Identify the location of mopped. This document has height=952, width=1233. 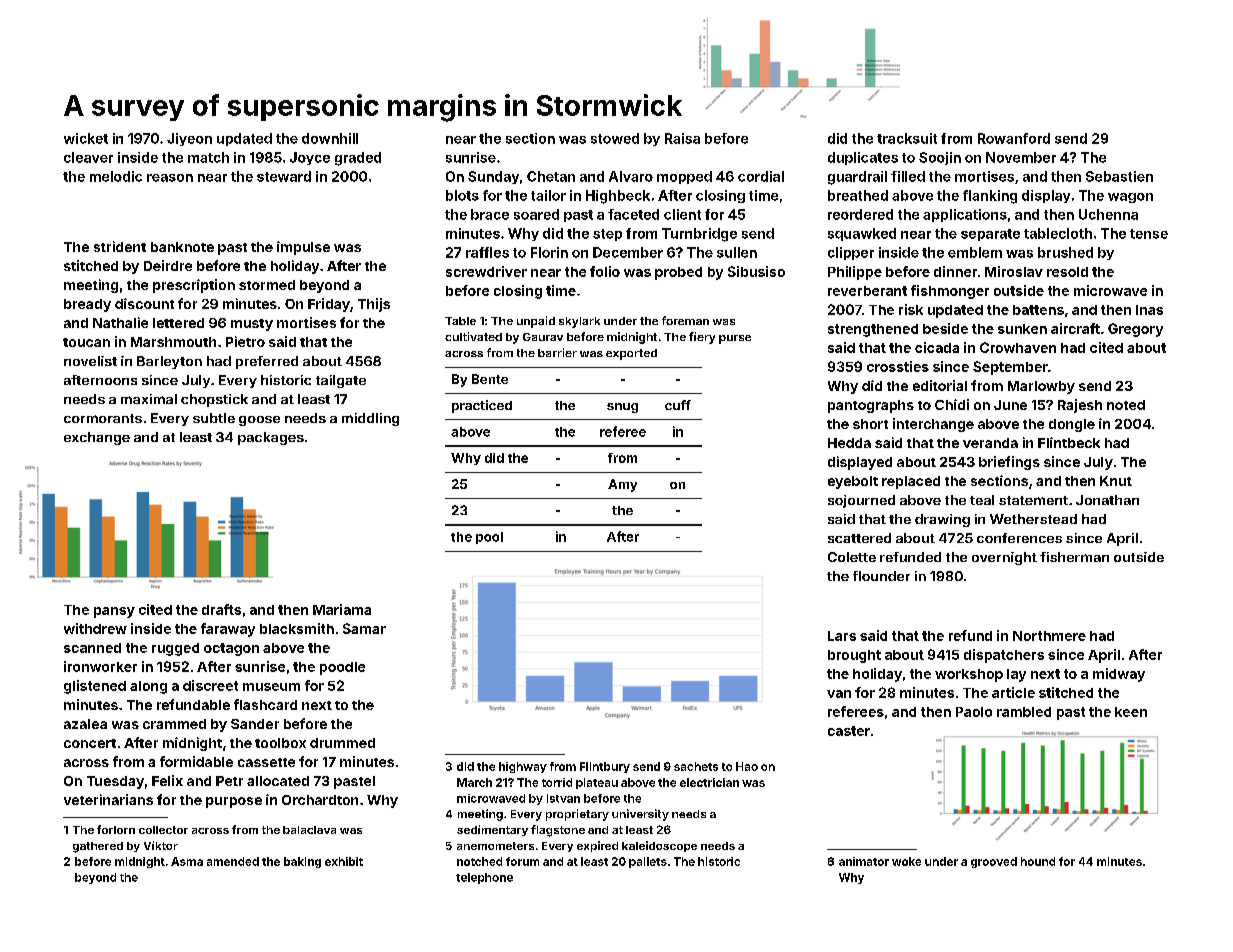
(684, 177).
